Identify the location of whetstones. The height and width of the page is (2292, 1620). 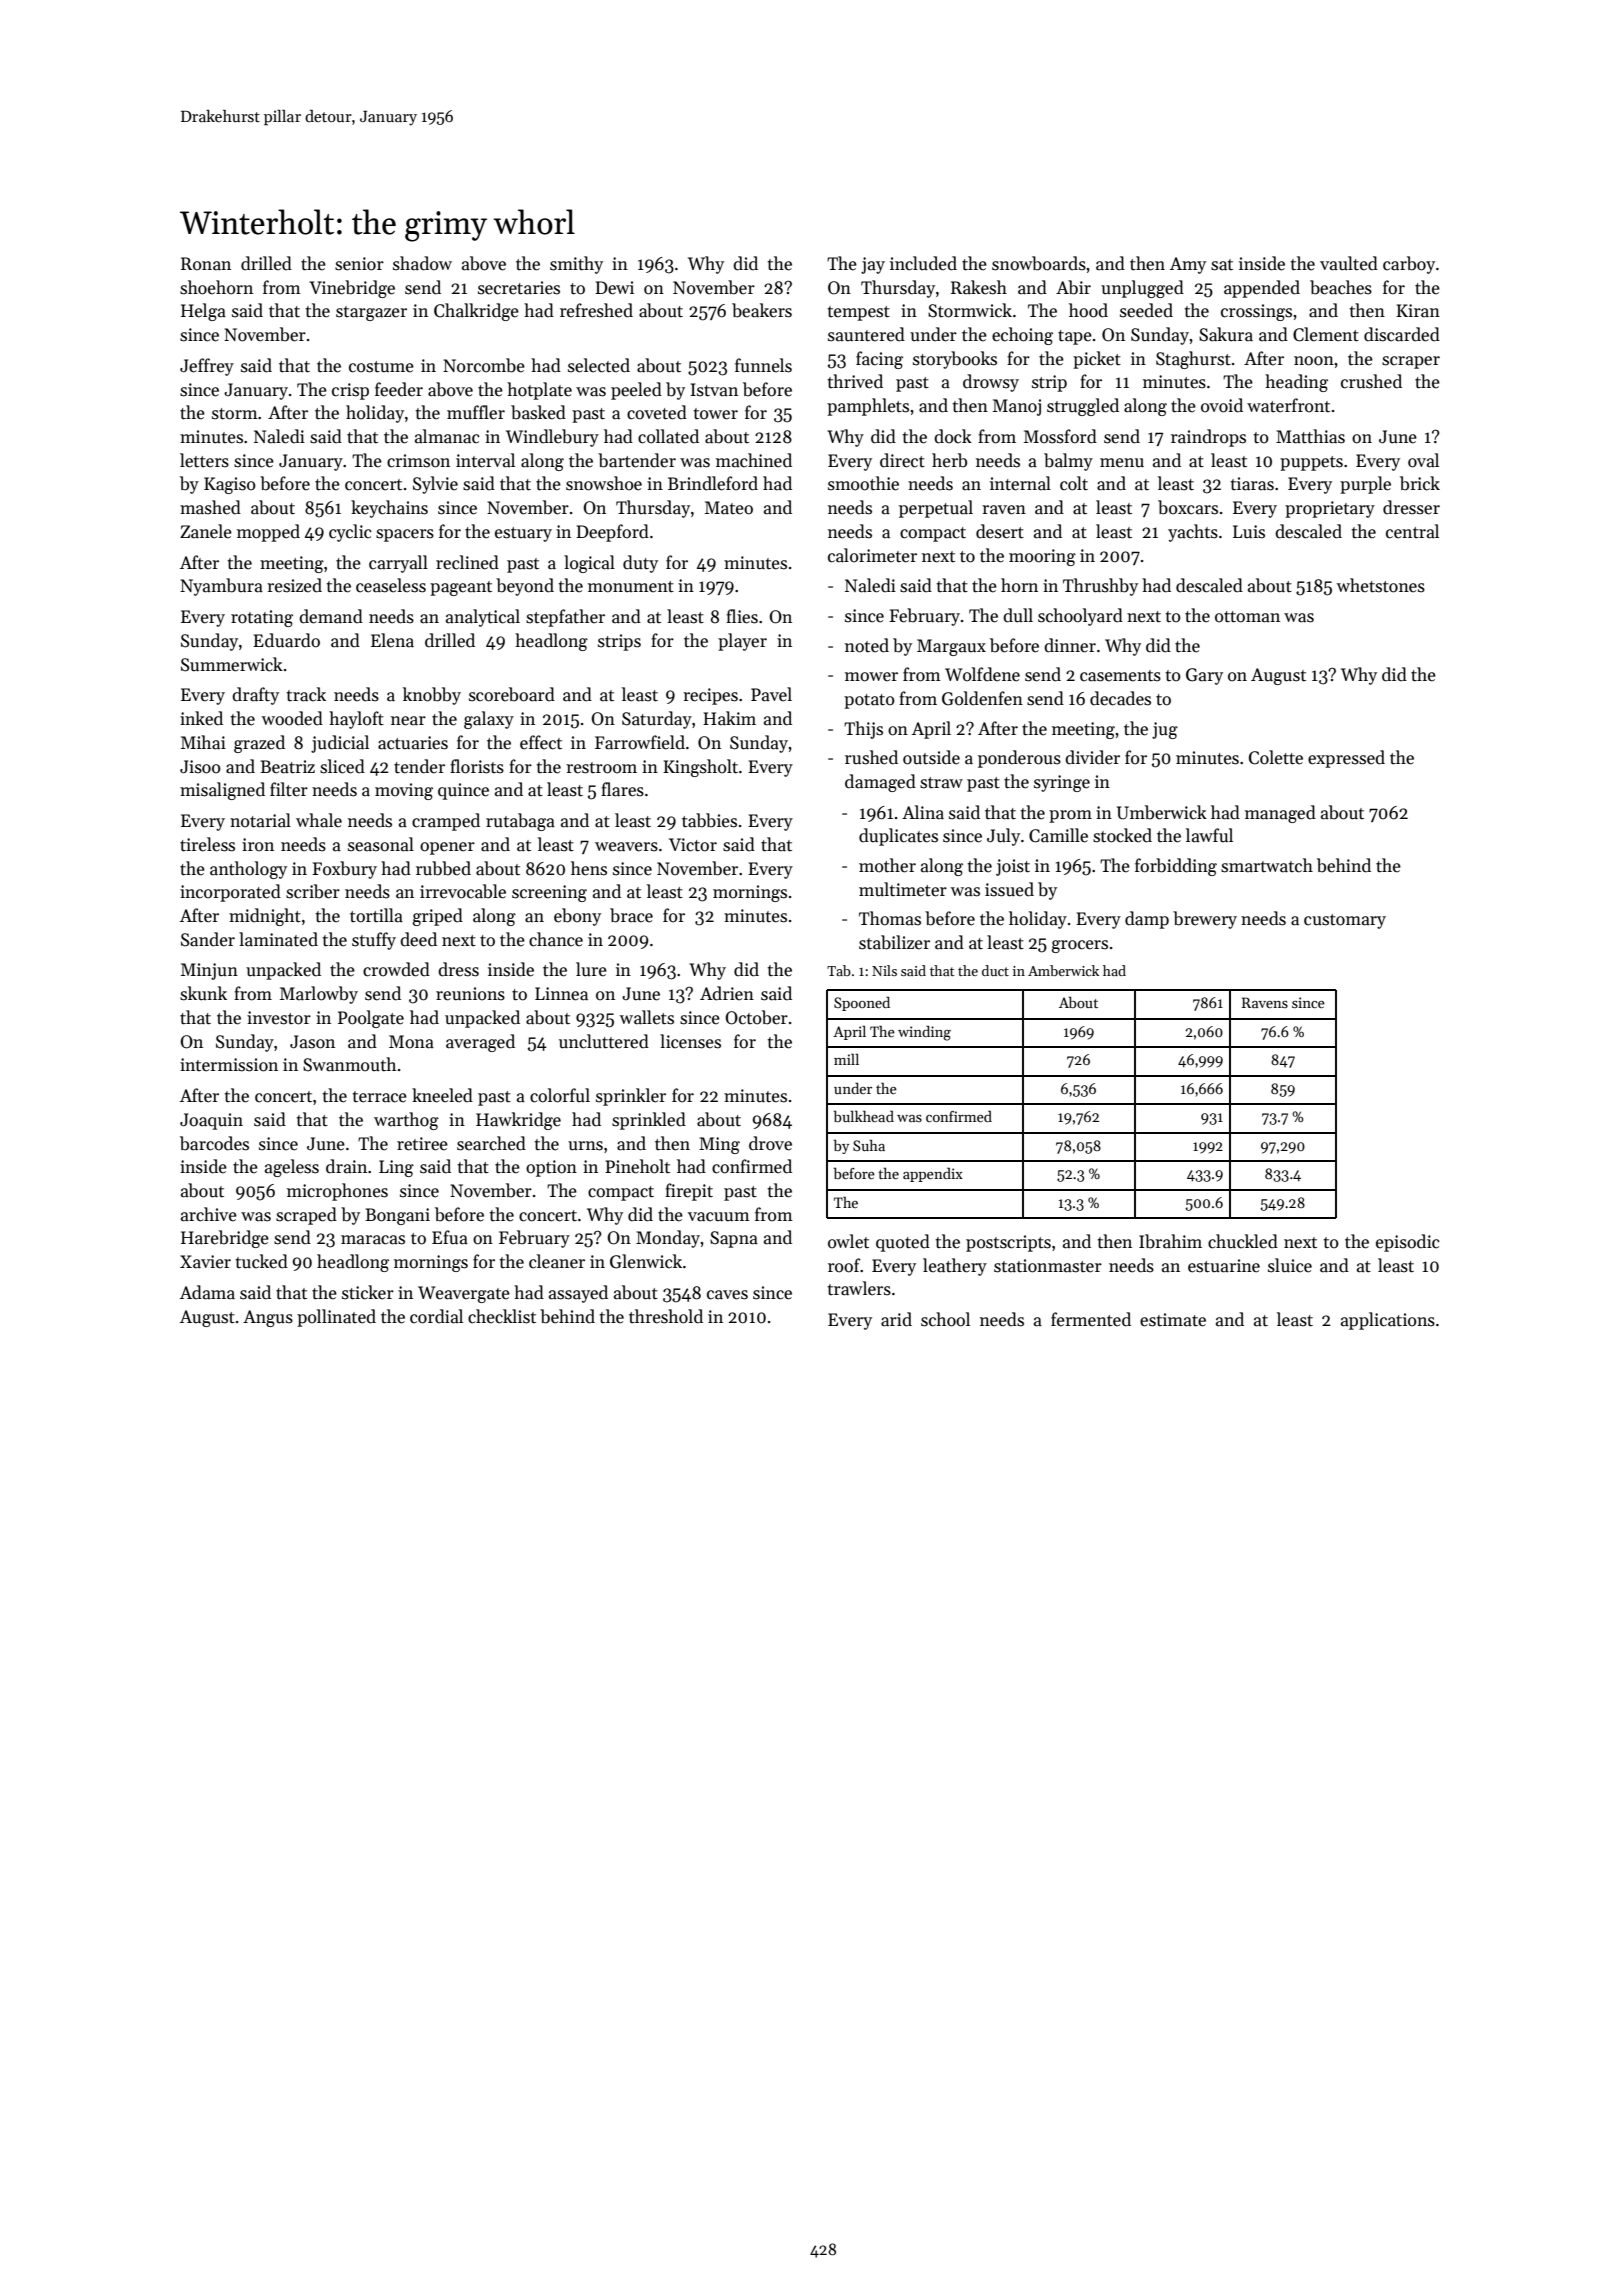
(1381, 585).
